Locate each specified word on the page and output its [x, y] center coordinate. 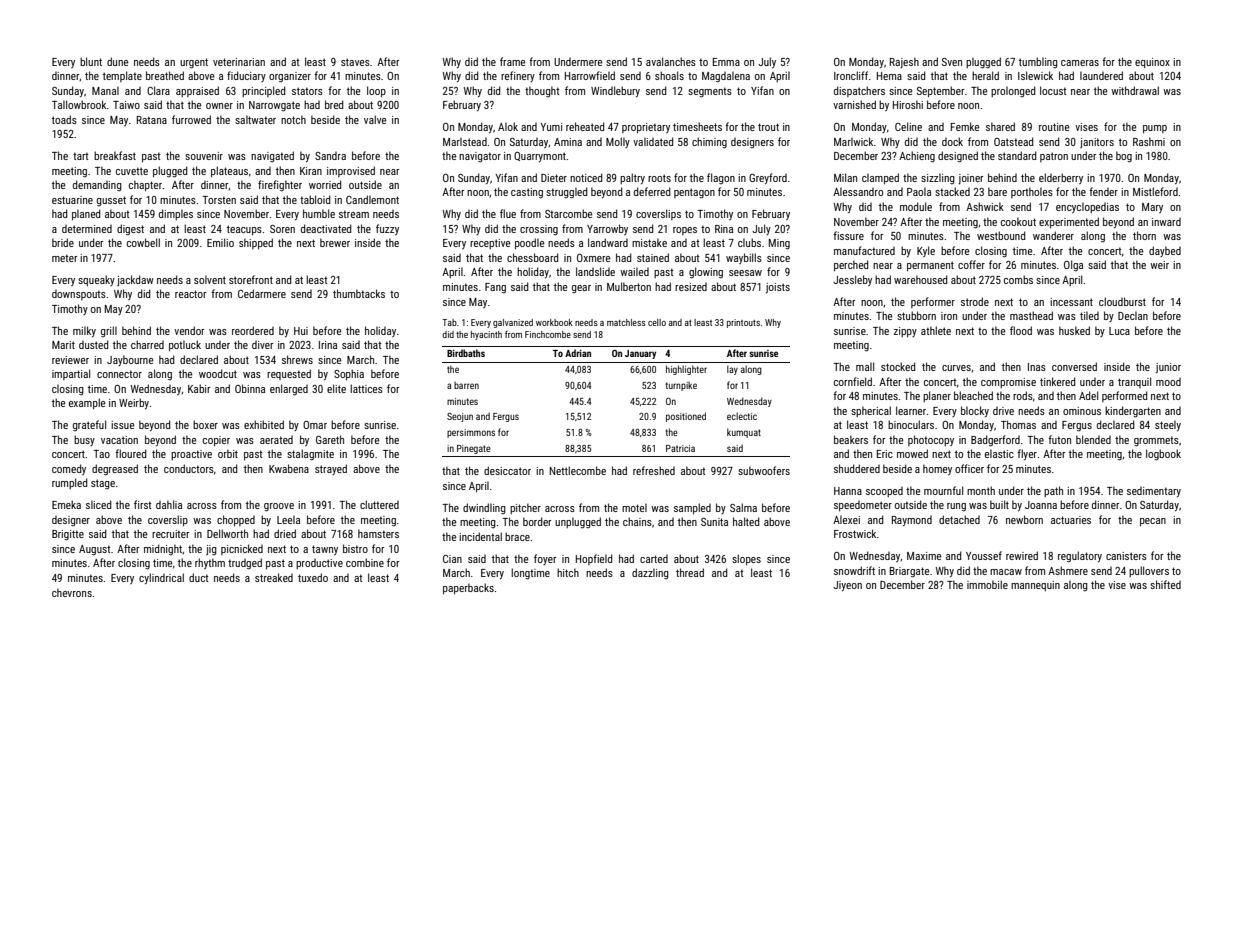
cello [657, 322]
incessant [1071, 302]
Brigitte [68, 535]
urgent [194, 63]
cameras [1080, 63]
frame [513, 61]
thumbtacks [359, 293]
